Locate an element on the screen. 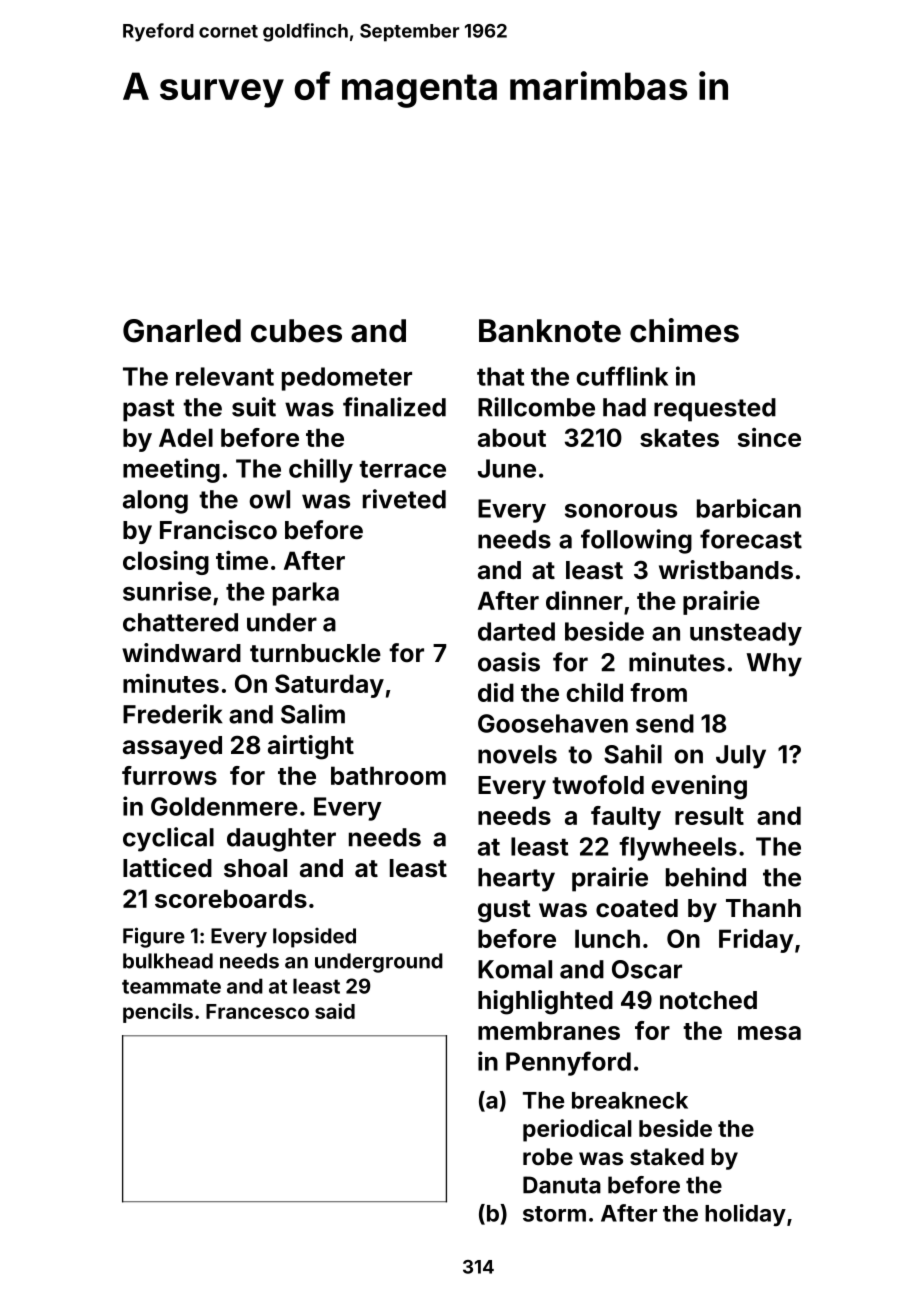 The width and height of the screenshot is (924, 1311). cubes is located at coordinates (296, 331).
